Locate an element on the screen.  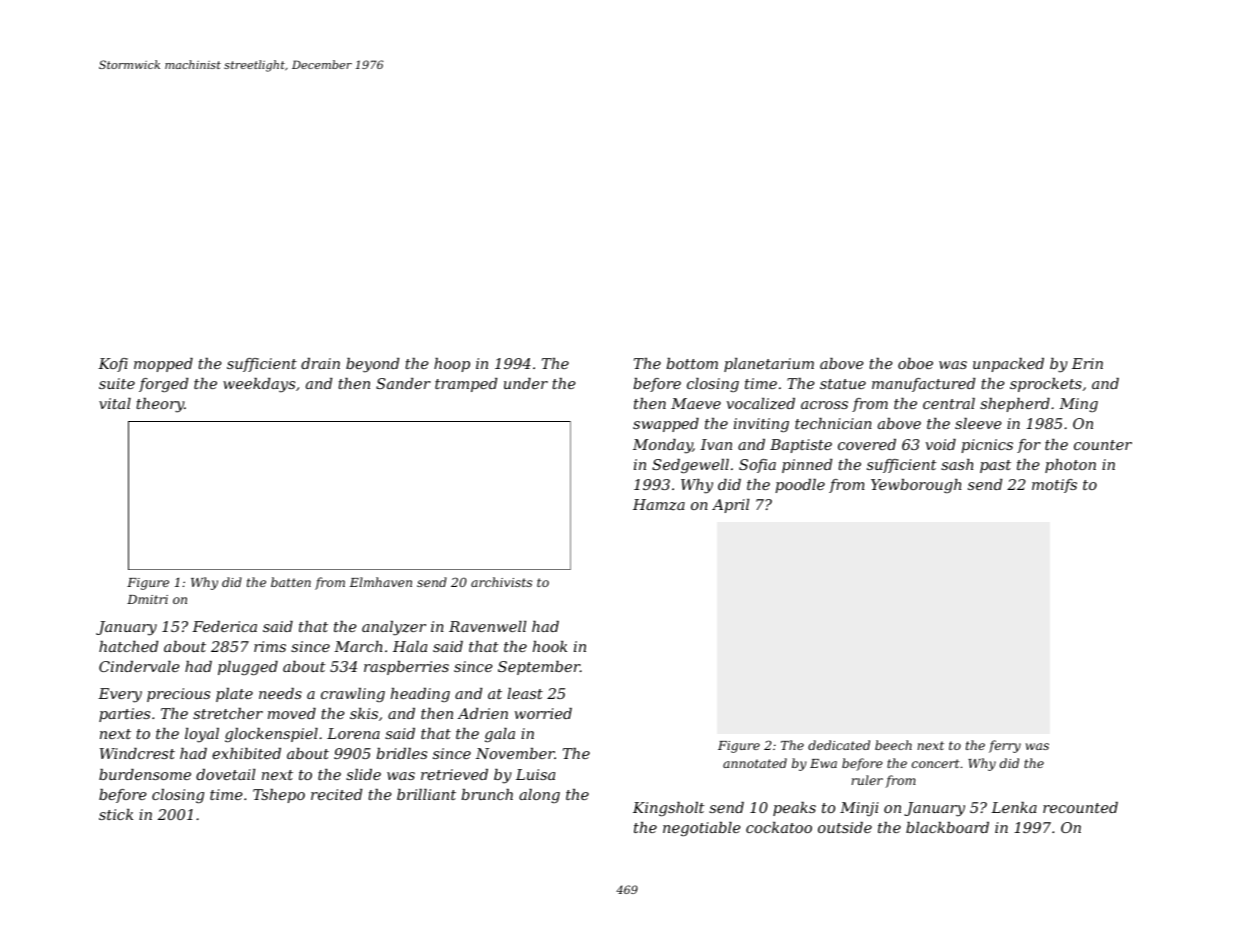
vital is located at coordinates (115, 403).
